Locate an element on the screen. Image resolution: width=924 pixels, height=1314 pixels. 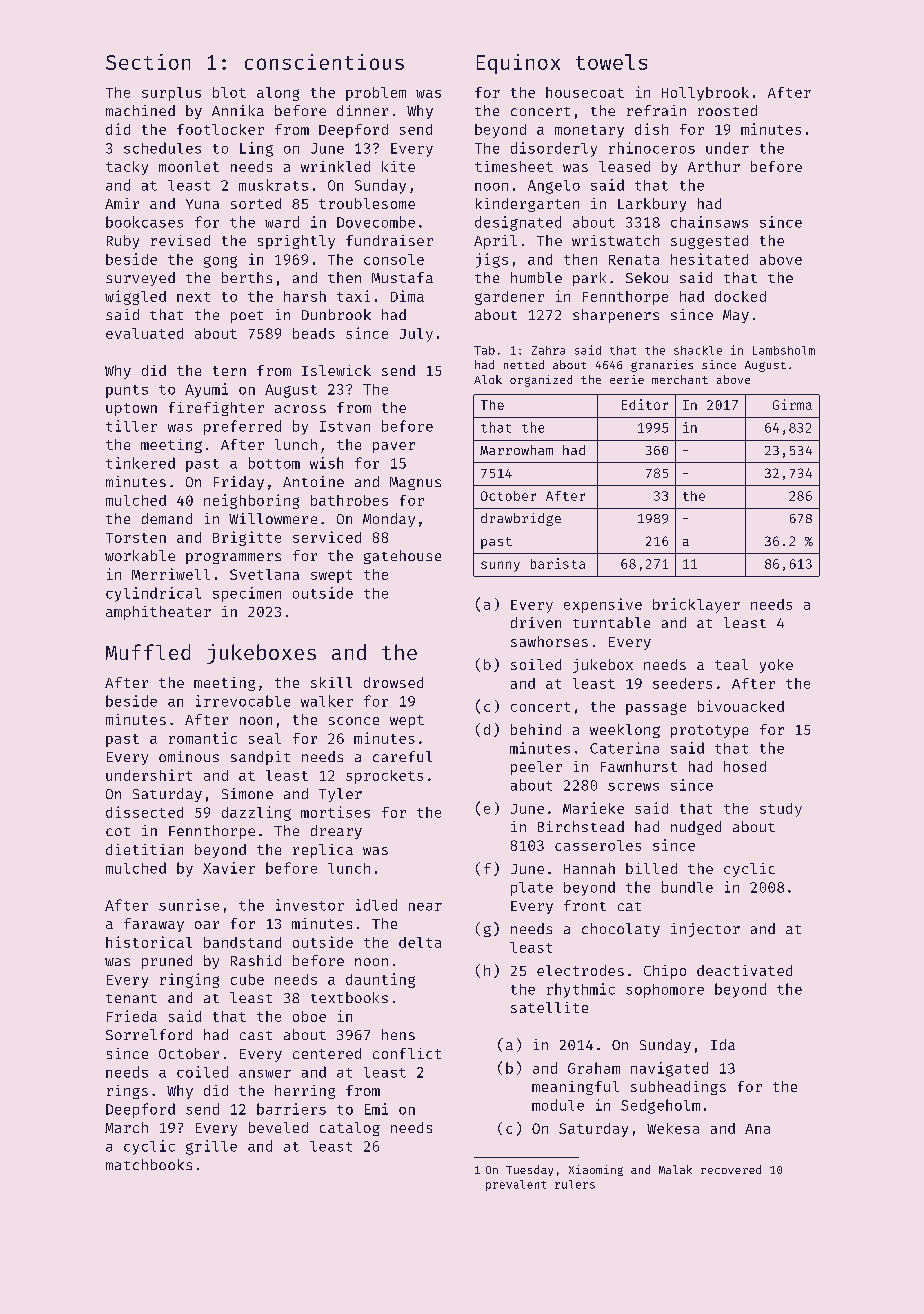
July is located at coordinates (416, 335).
